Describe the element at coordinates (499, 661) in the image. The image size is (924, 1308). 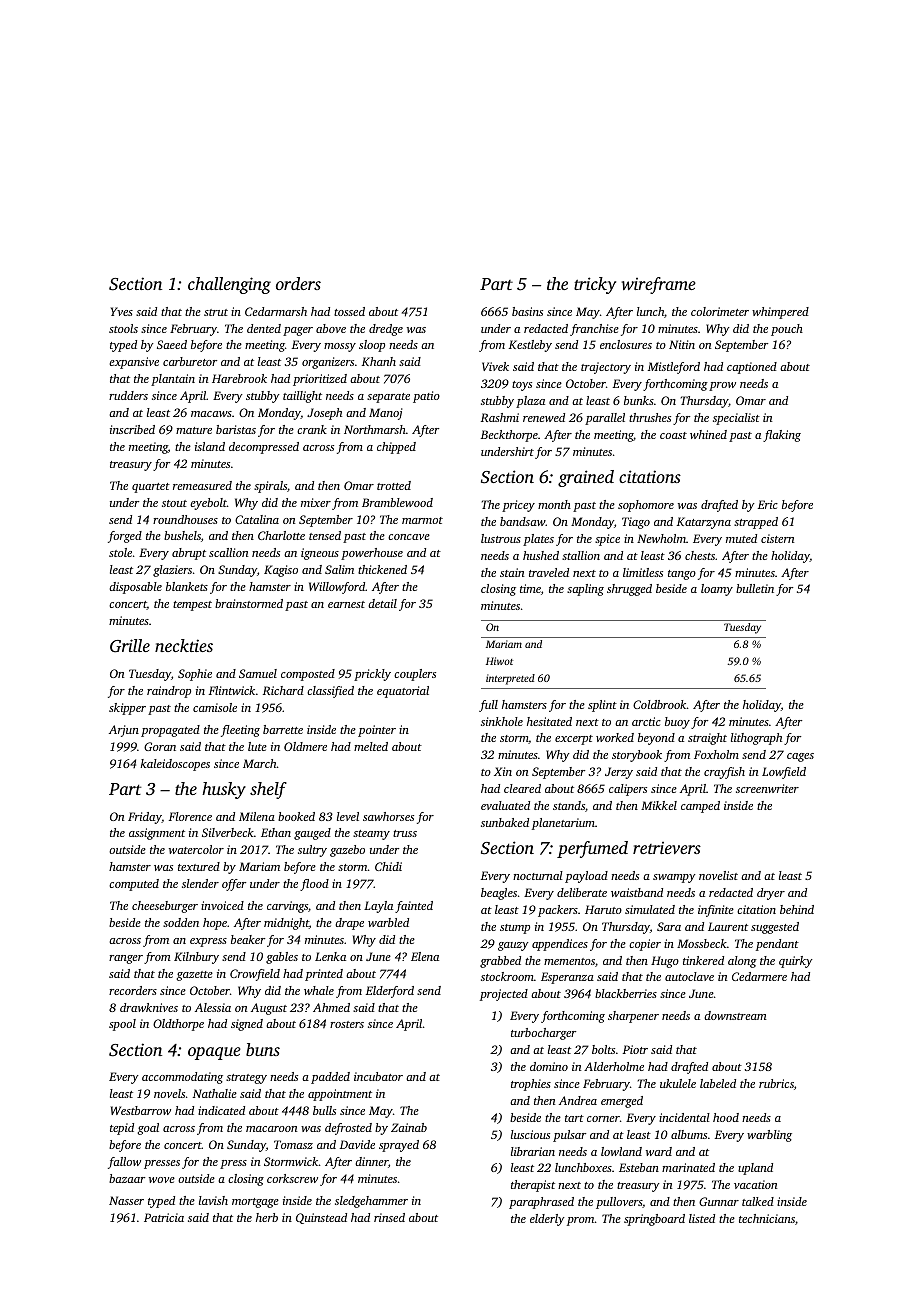
I see `Hiwot` at that location.
